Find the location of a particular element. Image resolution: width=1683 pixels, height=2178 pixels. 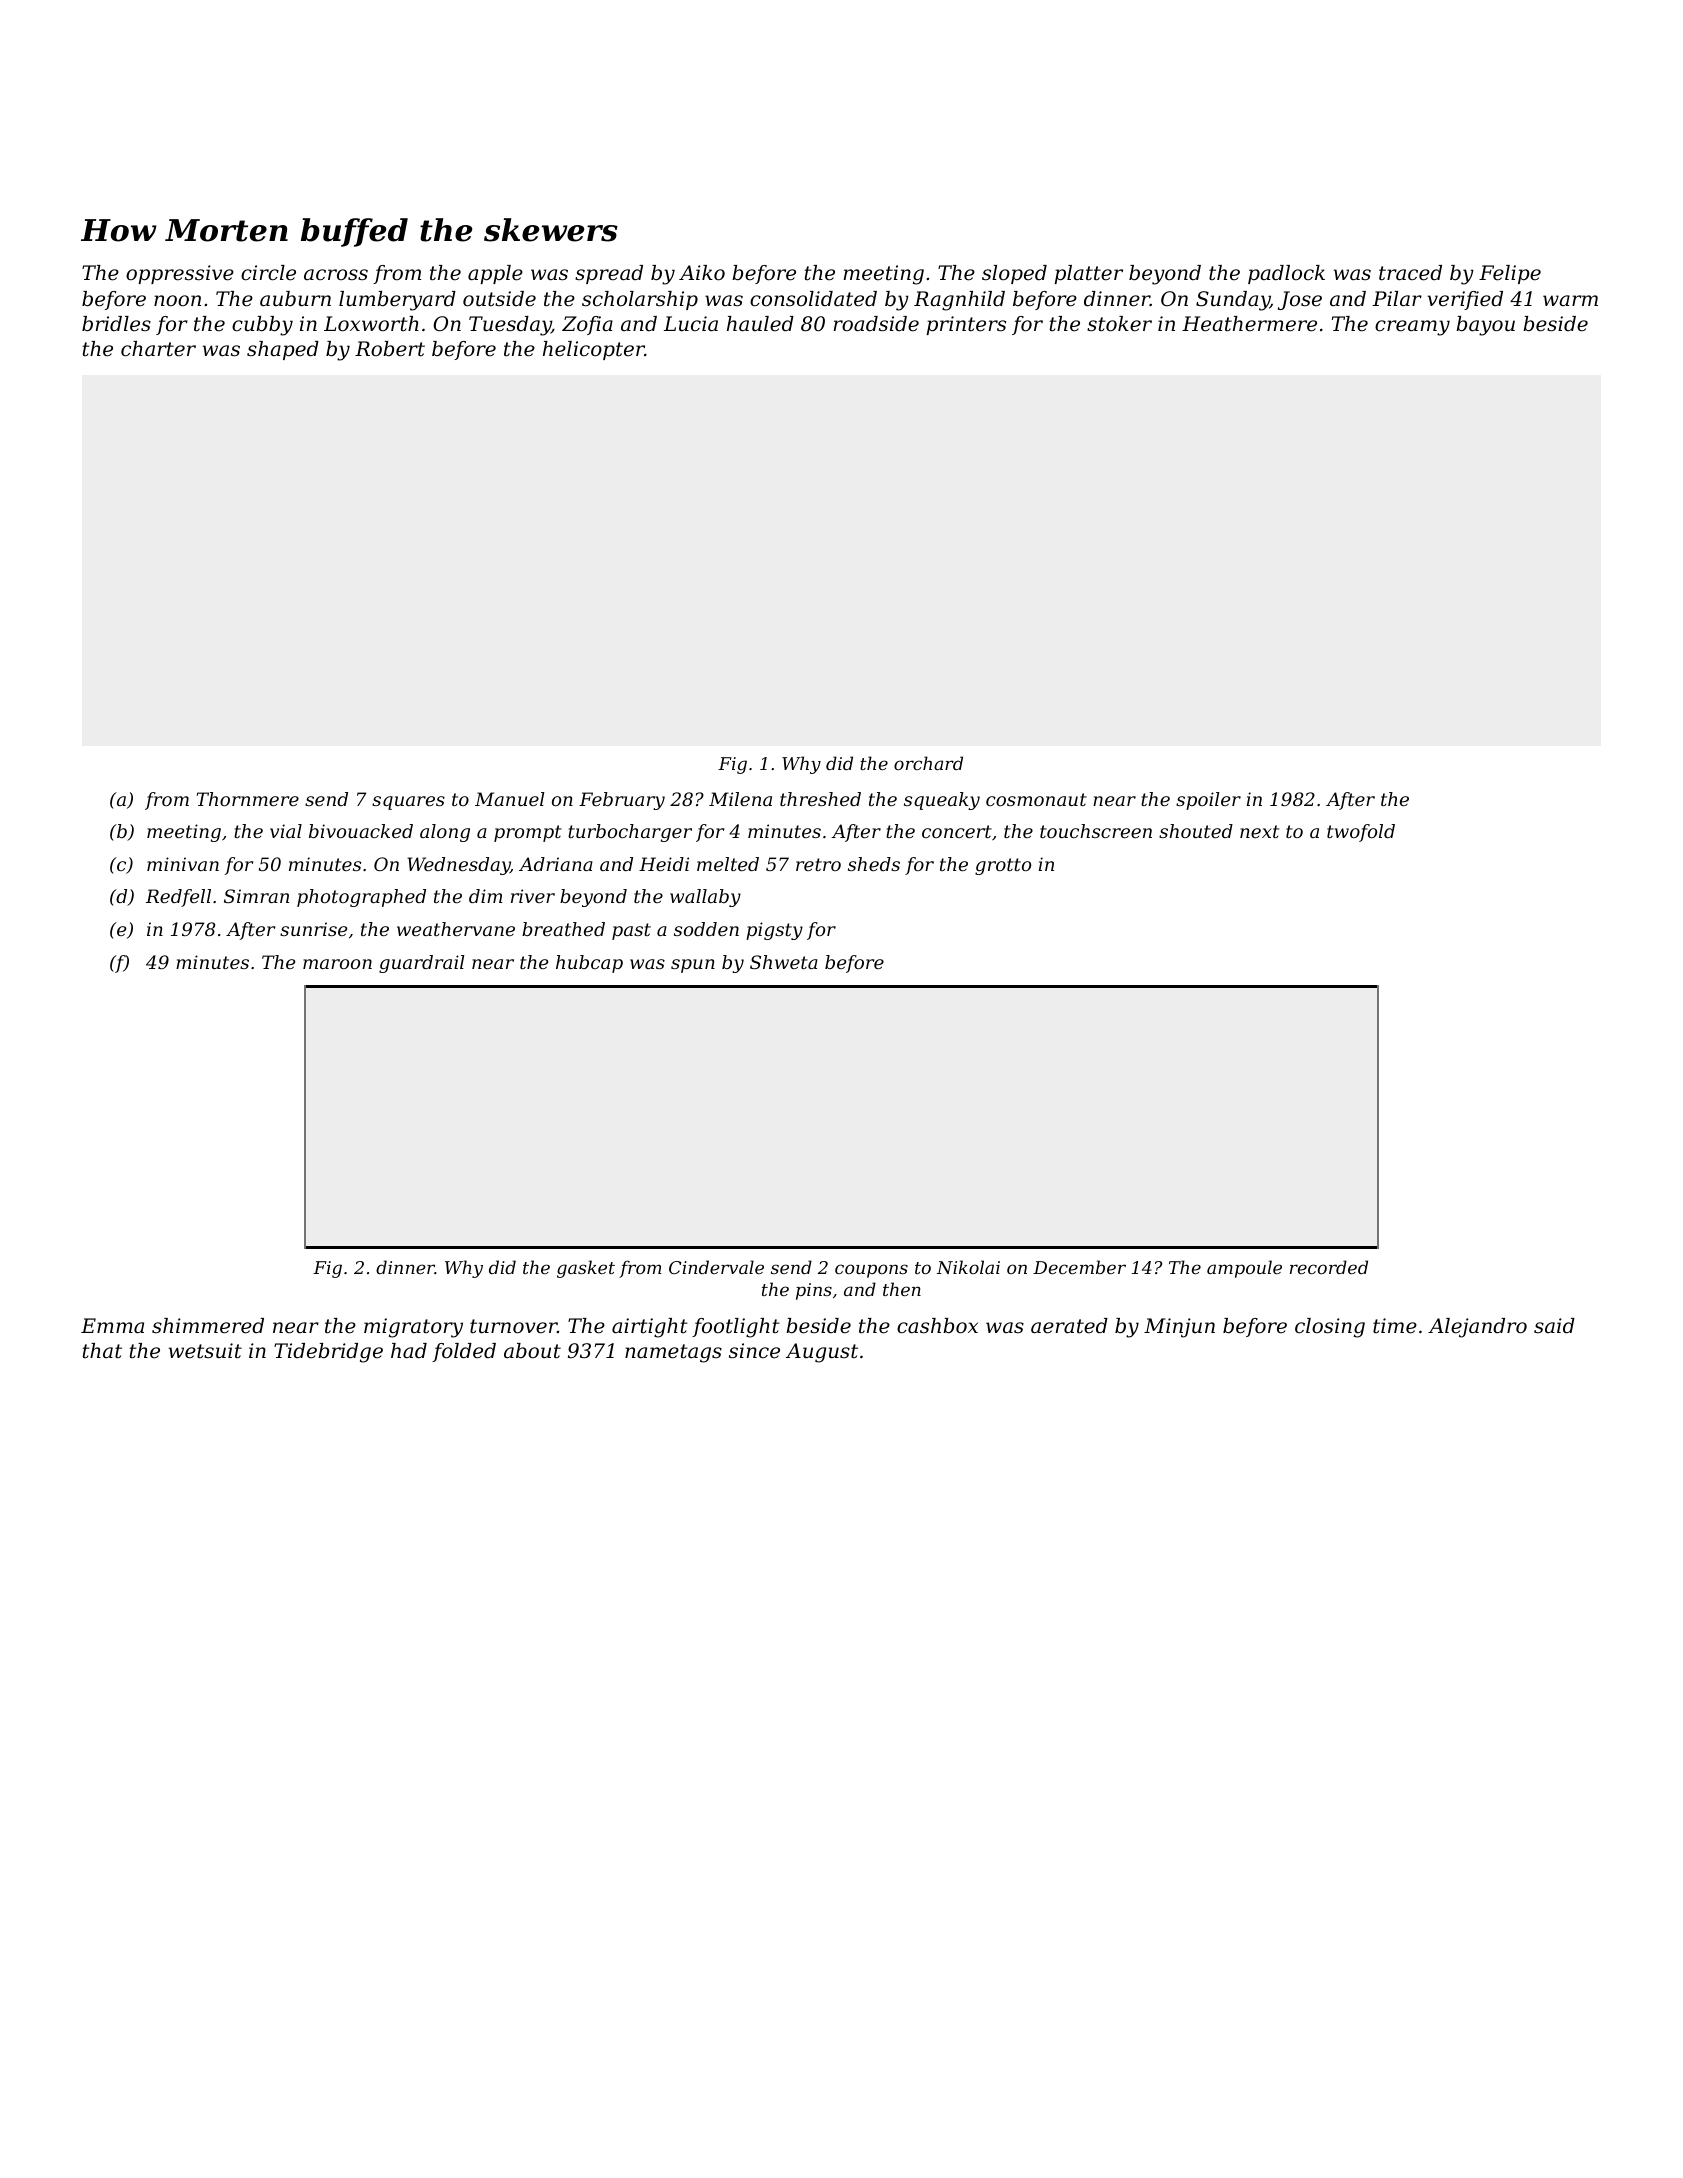

Felipe is located at coordinates (1510, 274).
